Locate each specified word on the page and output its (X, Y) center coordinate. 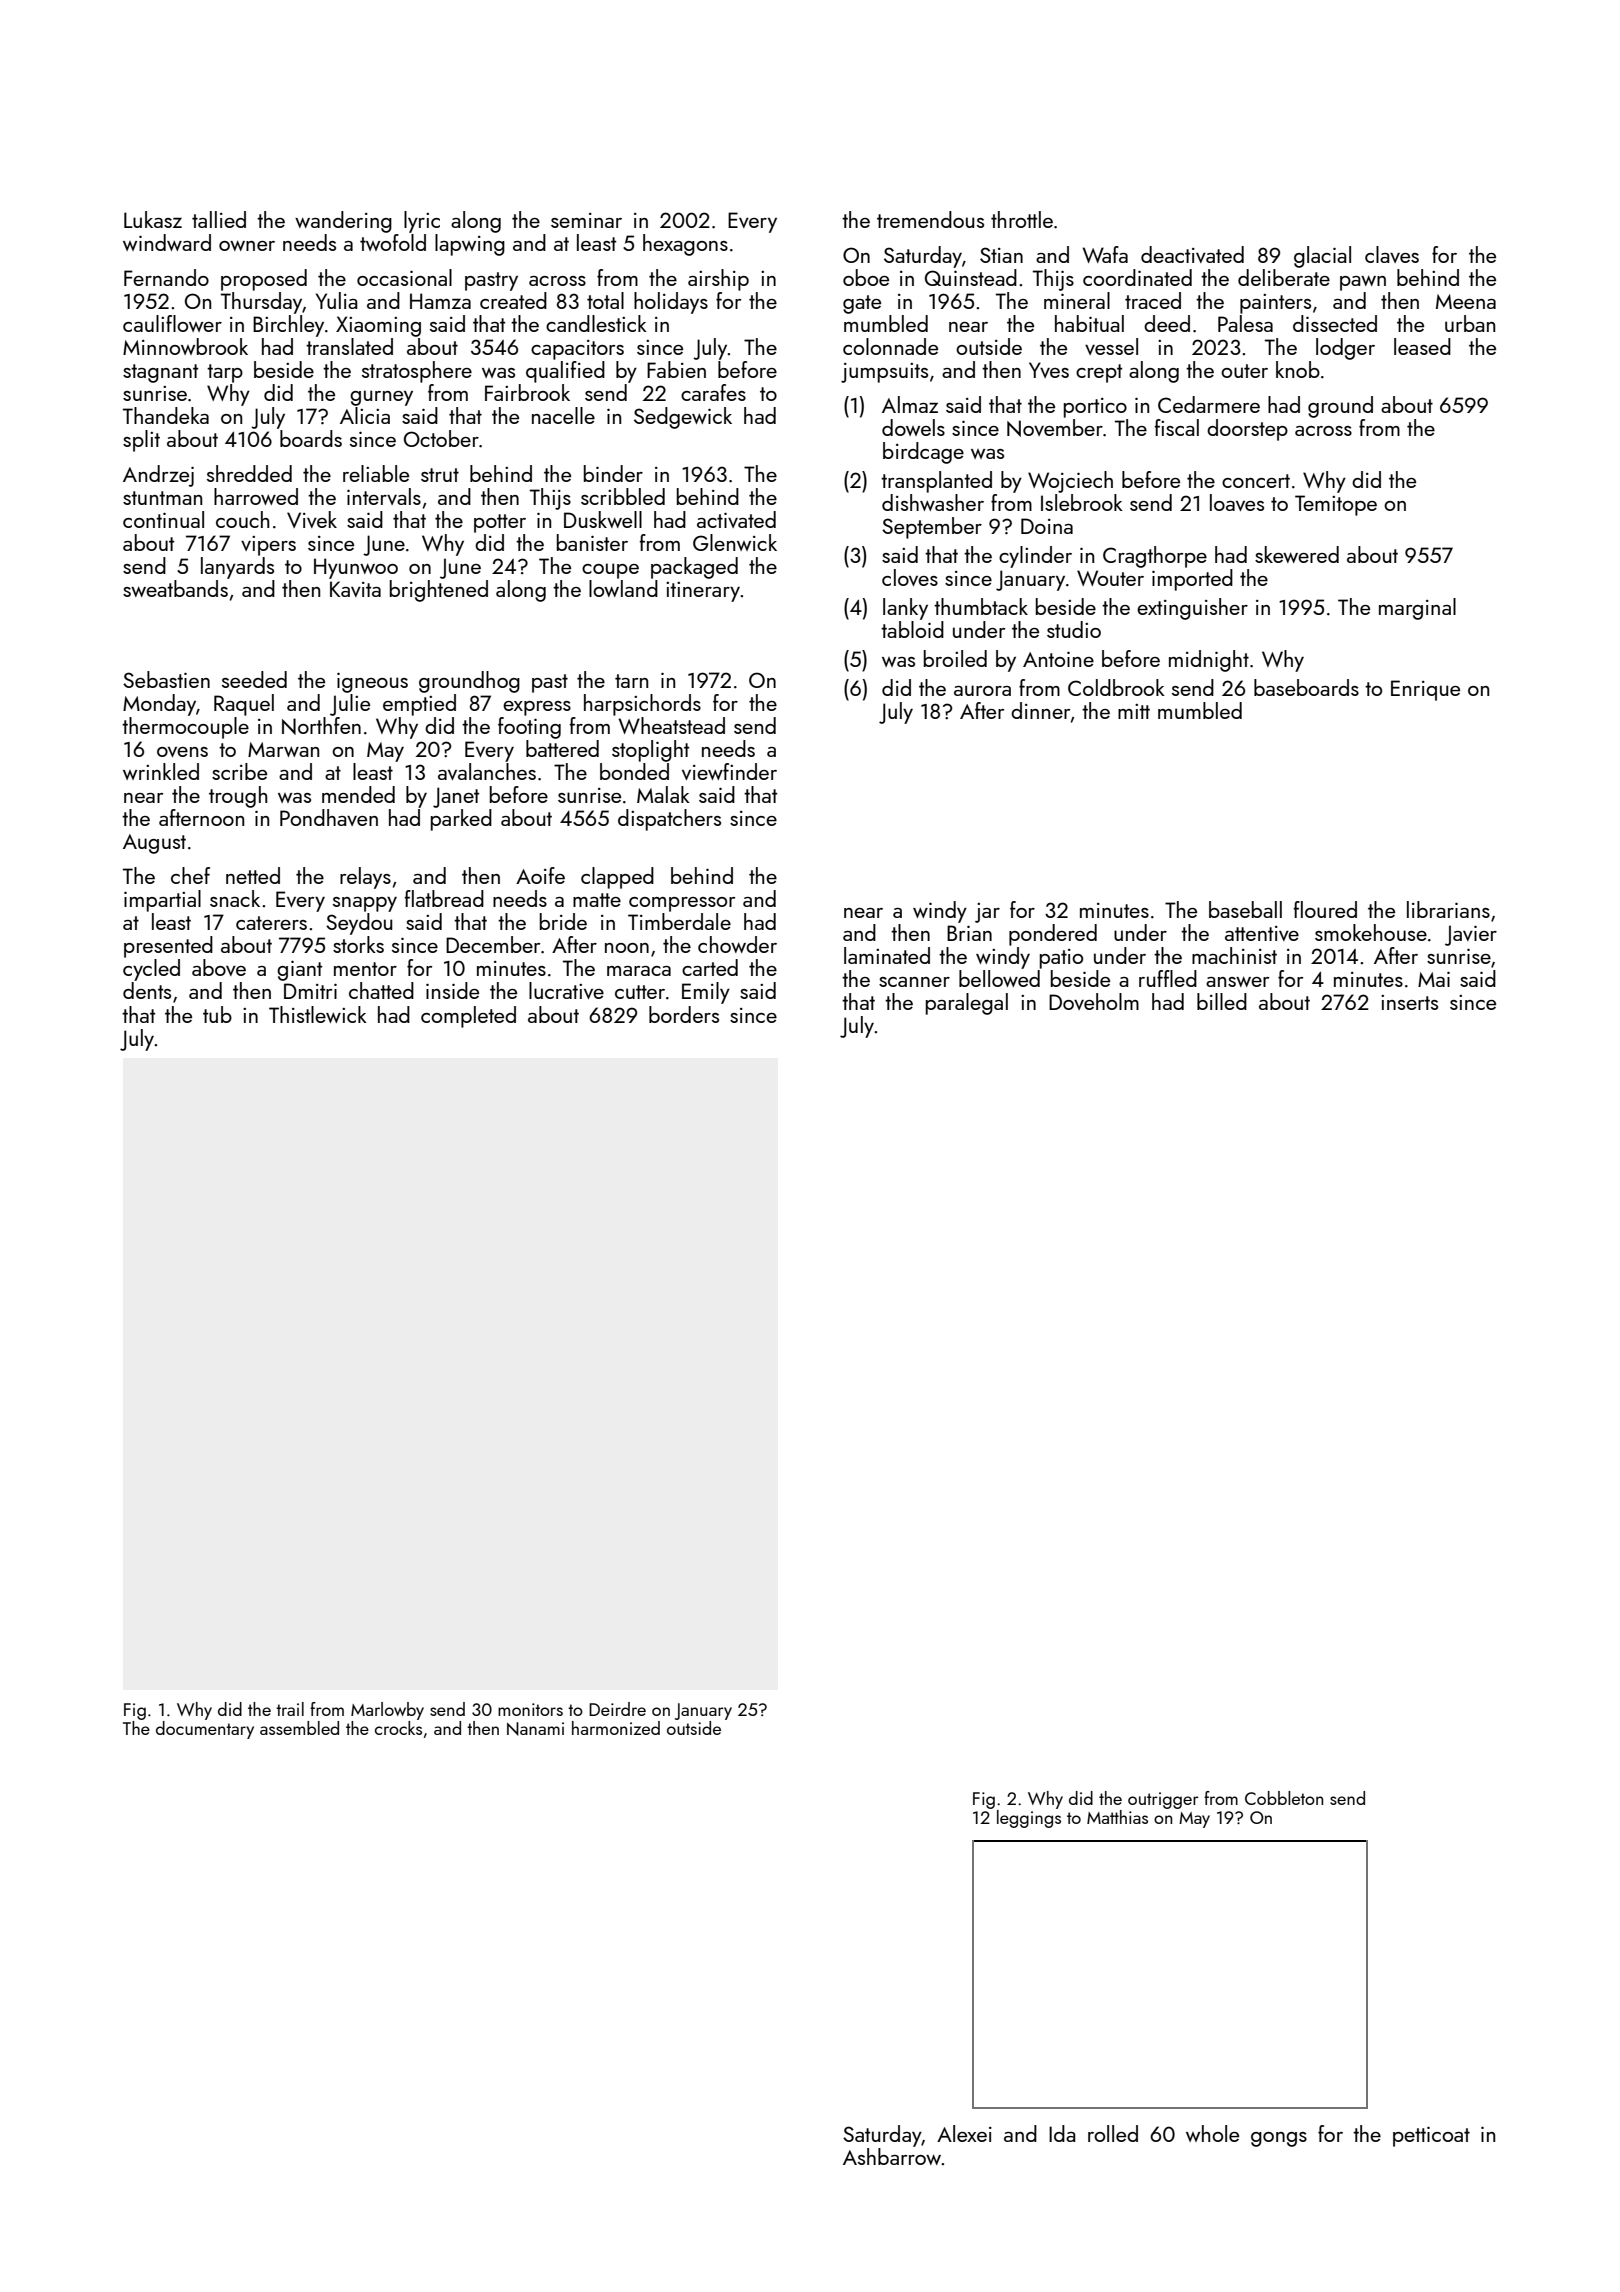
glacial (1322, 257)
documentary (205, 1730)
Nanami (535, 1729)
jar (987, 913)
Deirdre (617, 1709)
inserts (1409, 1002)
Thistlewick (318, 1014)
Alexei (964, 2133)
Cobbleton (1284, 1798)
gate (862, 304)
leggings (1029, 1819)
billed (1222, 1001)
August (154, 844)
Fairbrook (527, 392)
